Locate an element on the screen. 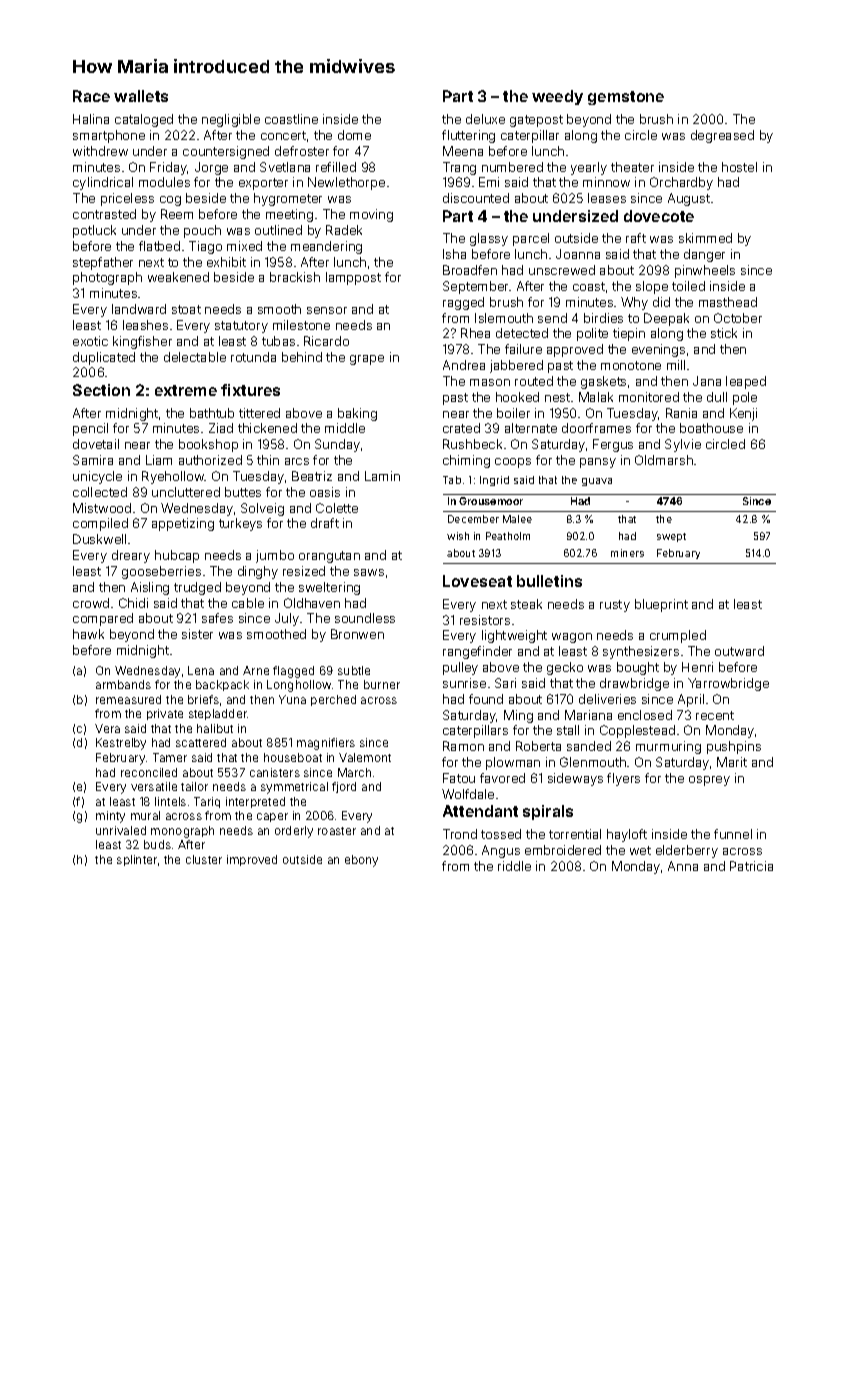  splinter is located at coordinates (137, 860).
